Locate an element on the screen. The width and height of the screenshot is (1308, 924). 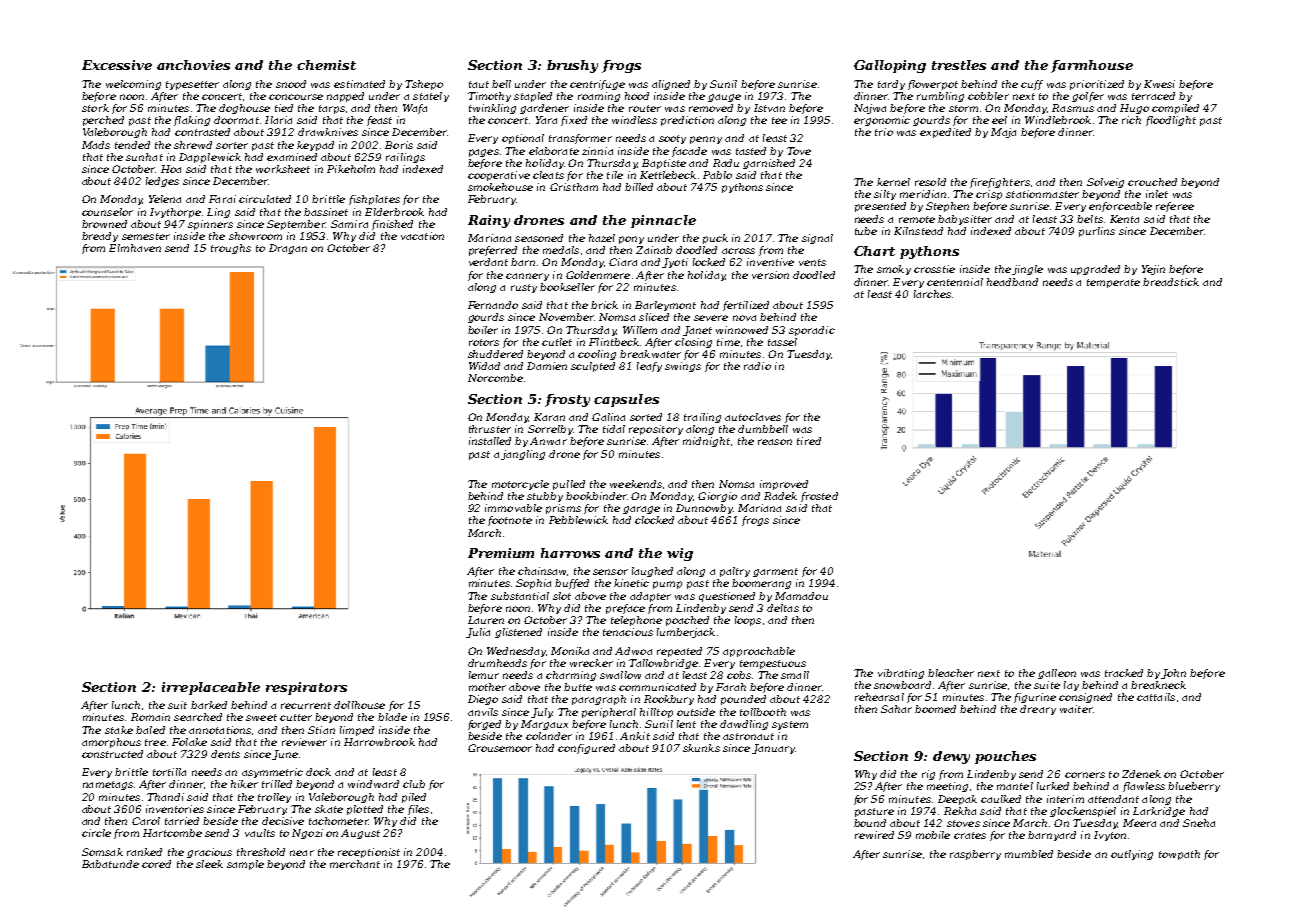
tassel is located at coordinates (782, 342).
